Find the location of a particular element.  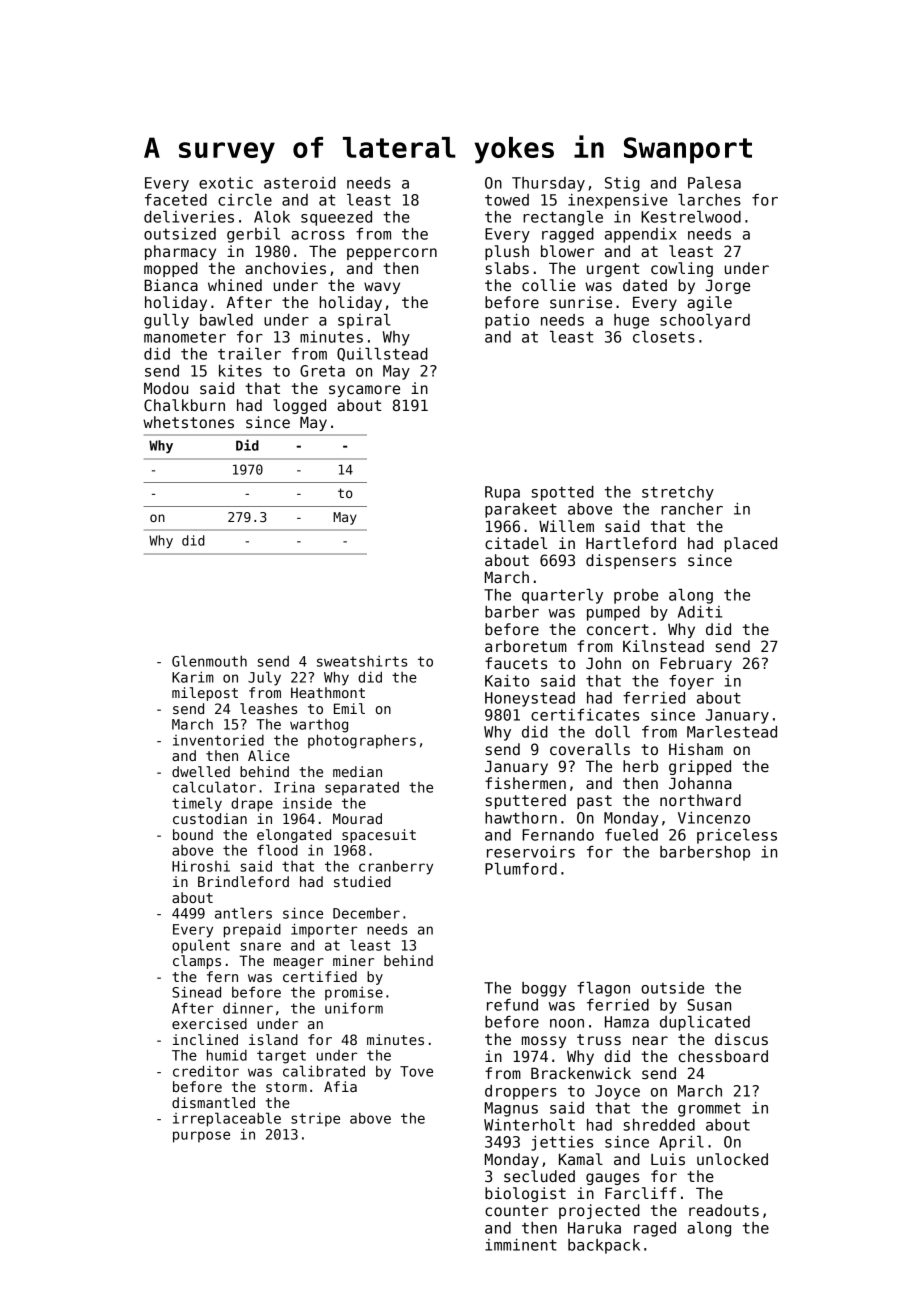

reservoirs is located at coordinates (531, 852).
